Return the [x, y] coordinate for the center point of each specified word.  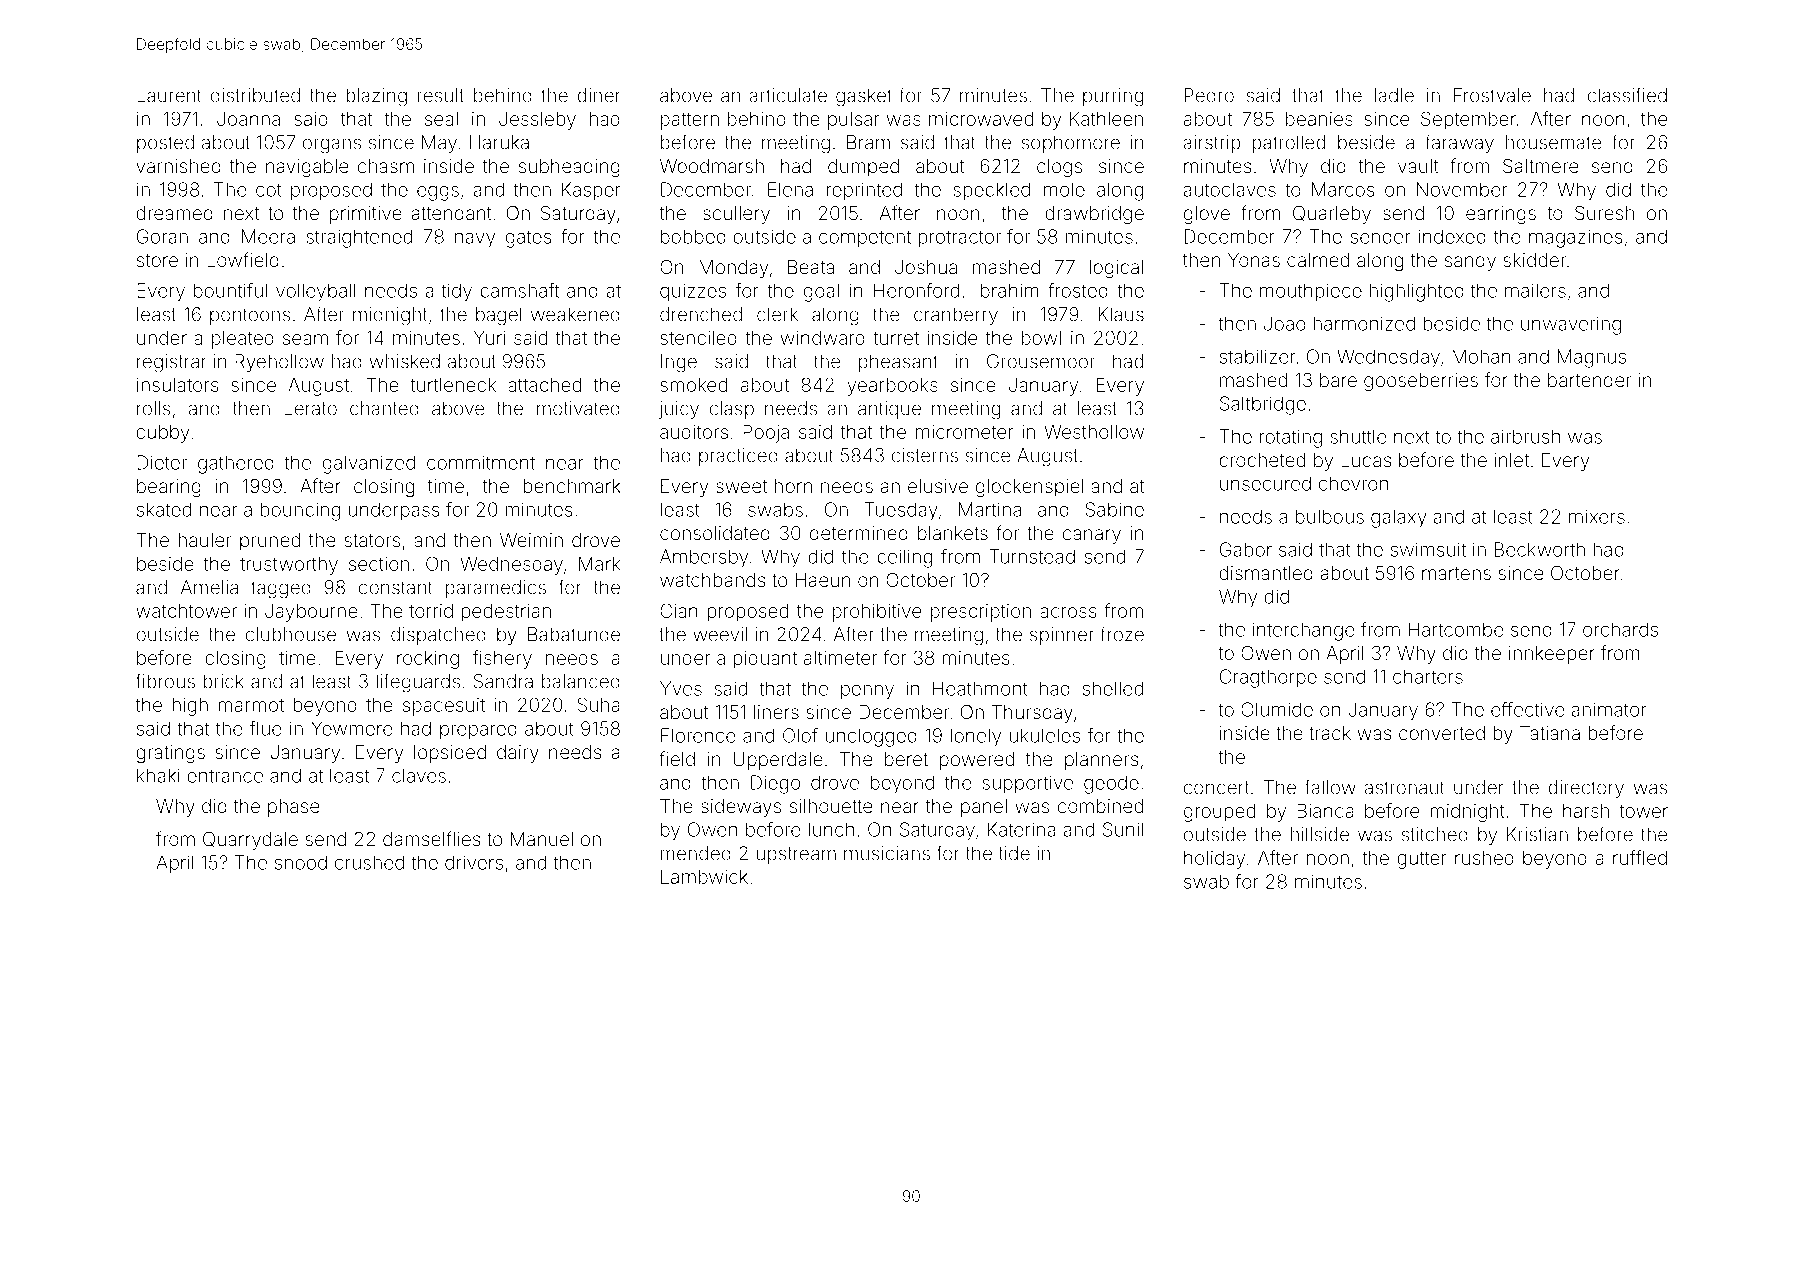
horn [793, 486]
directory [1586, 789]
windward [822, 337]
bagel [499, 316]
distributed [255, 95]
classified [1627, 95]
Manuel [542, 839]
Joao [1285, 323]
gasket [864, 97]
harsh [1586, 811]
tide [1014, 853]
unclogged [871, 737]
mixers [1597, 516]
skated [164, 509]
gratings [170, 754]
